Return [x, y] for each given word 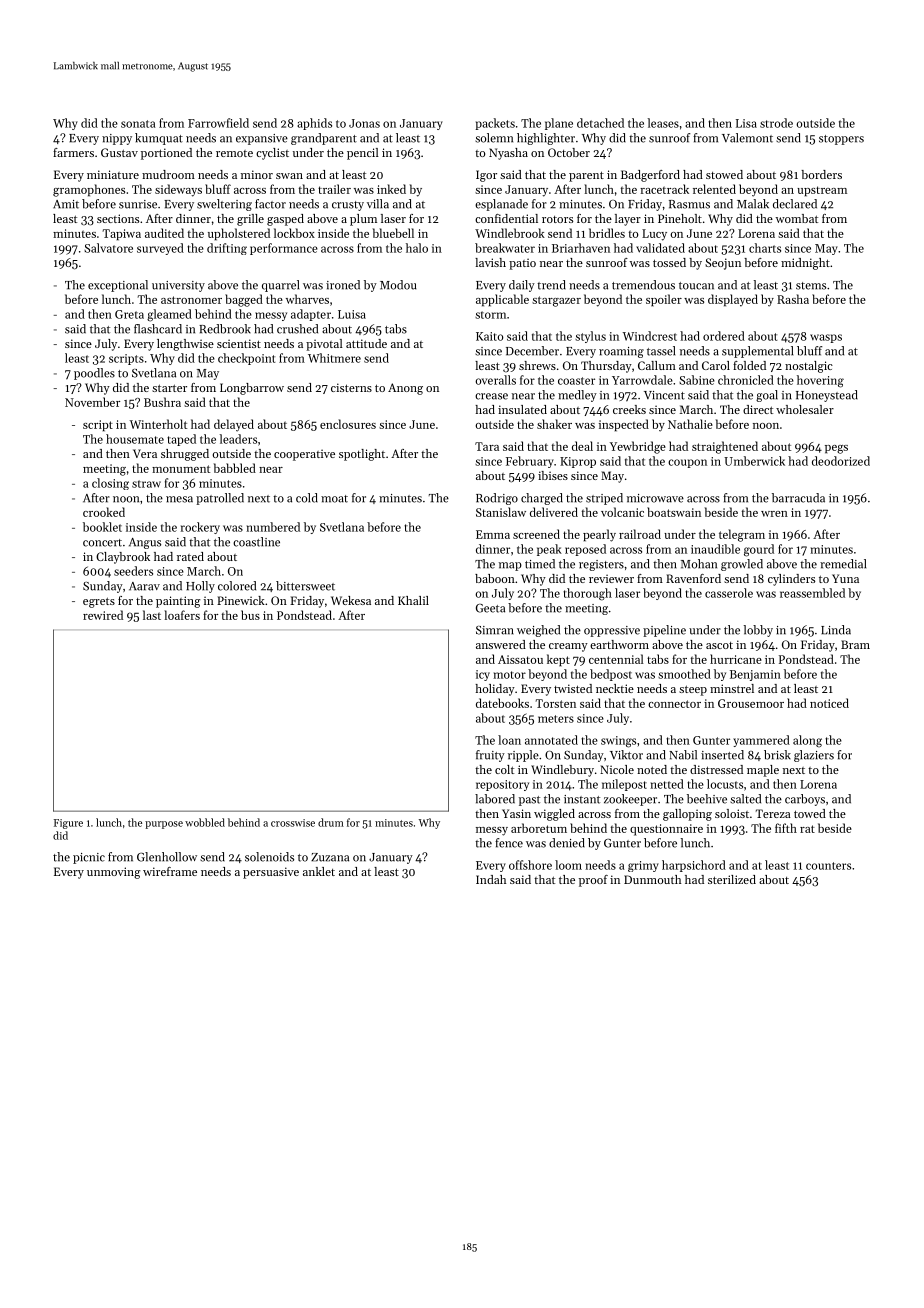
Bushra [162, 402]
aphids [314, 124]
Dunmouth [652, 879]
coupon [687, 463]
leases [663, 123]
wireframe [170, 871]
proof [593, 881]
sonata [138, 124]
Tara [487, 446]
